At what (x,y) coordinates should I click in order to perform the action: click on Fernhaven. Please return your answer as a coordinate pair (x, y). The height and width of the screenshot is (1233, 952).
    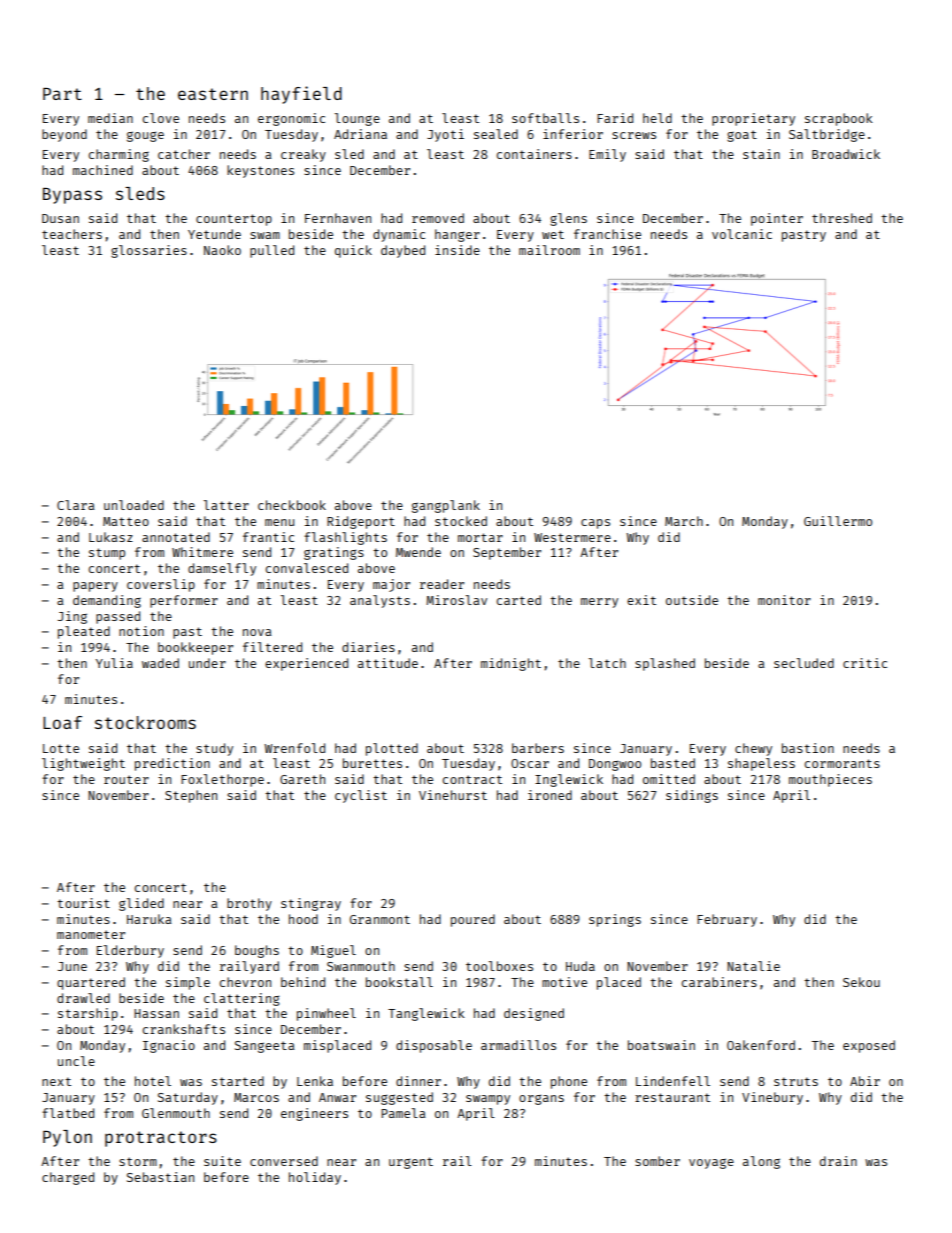
    Looking at the image, I should click on (338, 218).
